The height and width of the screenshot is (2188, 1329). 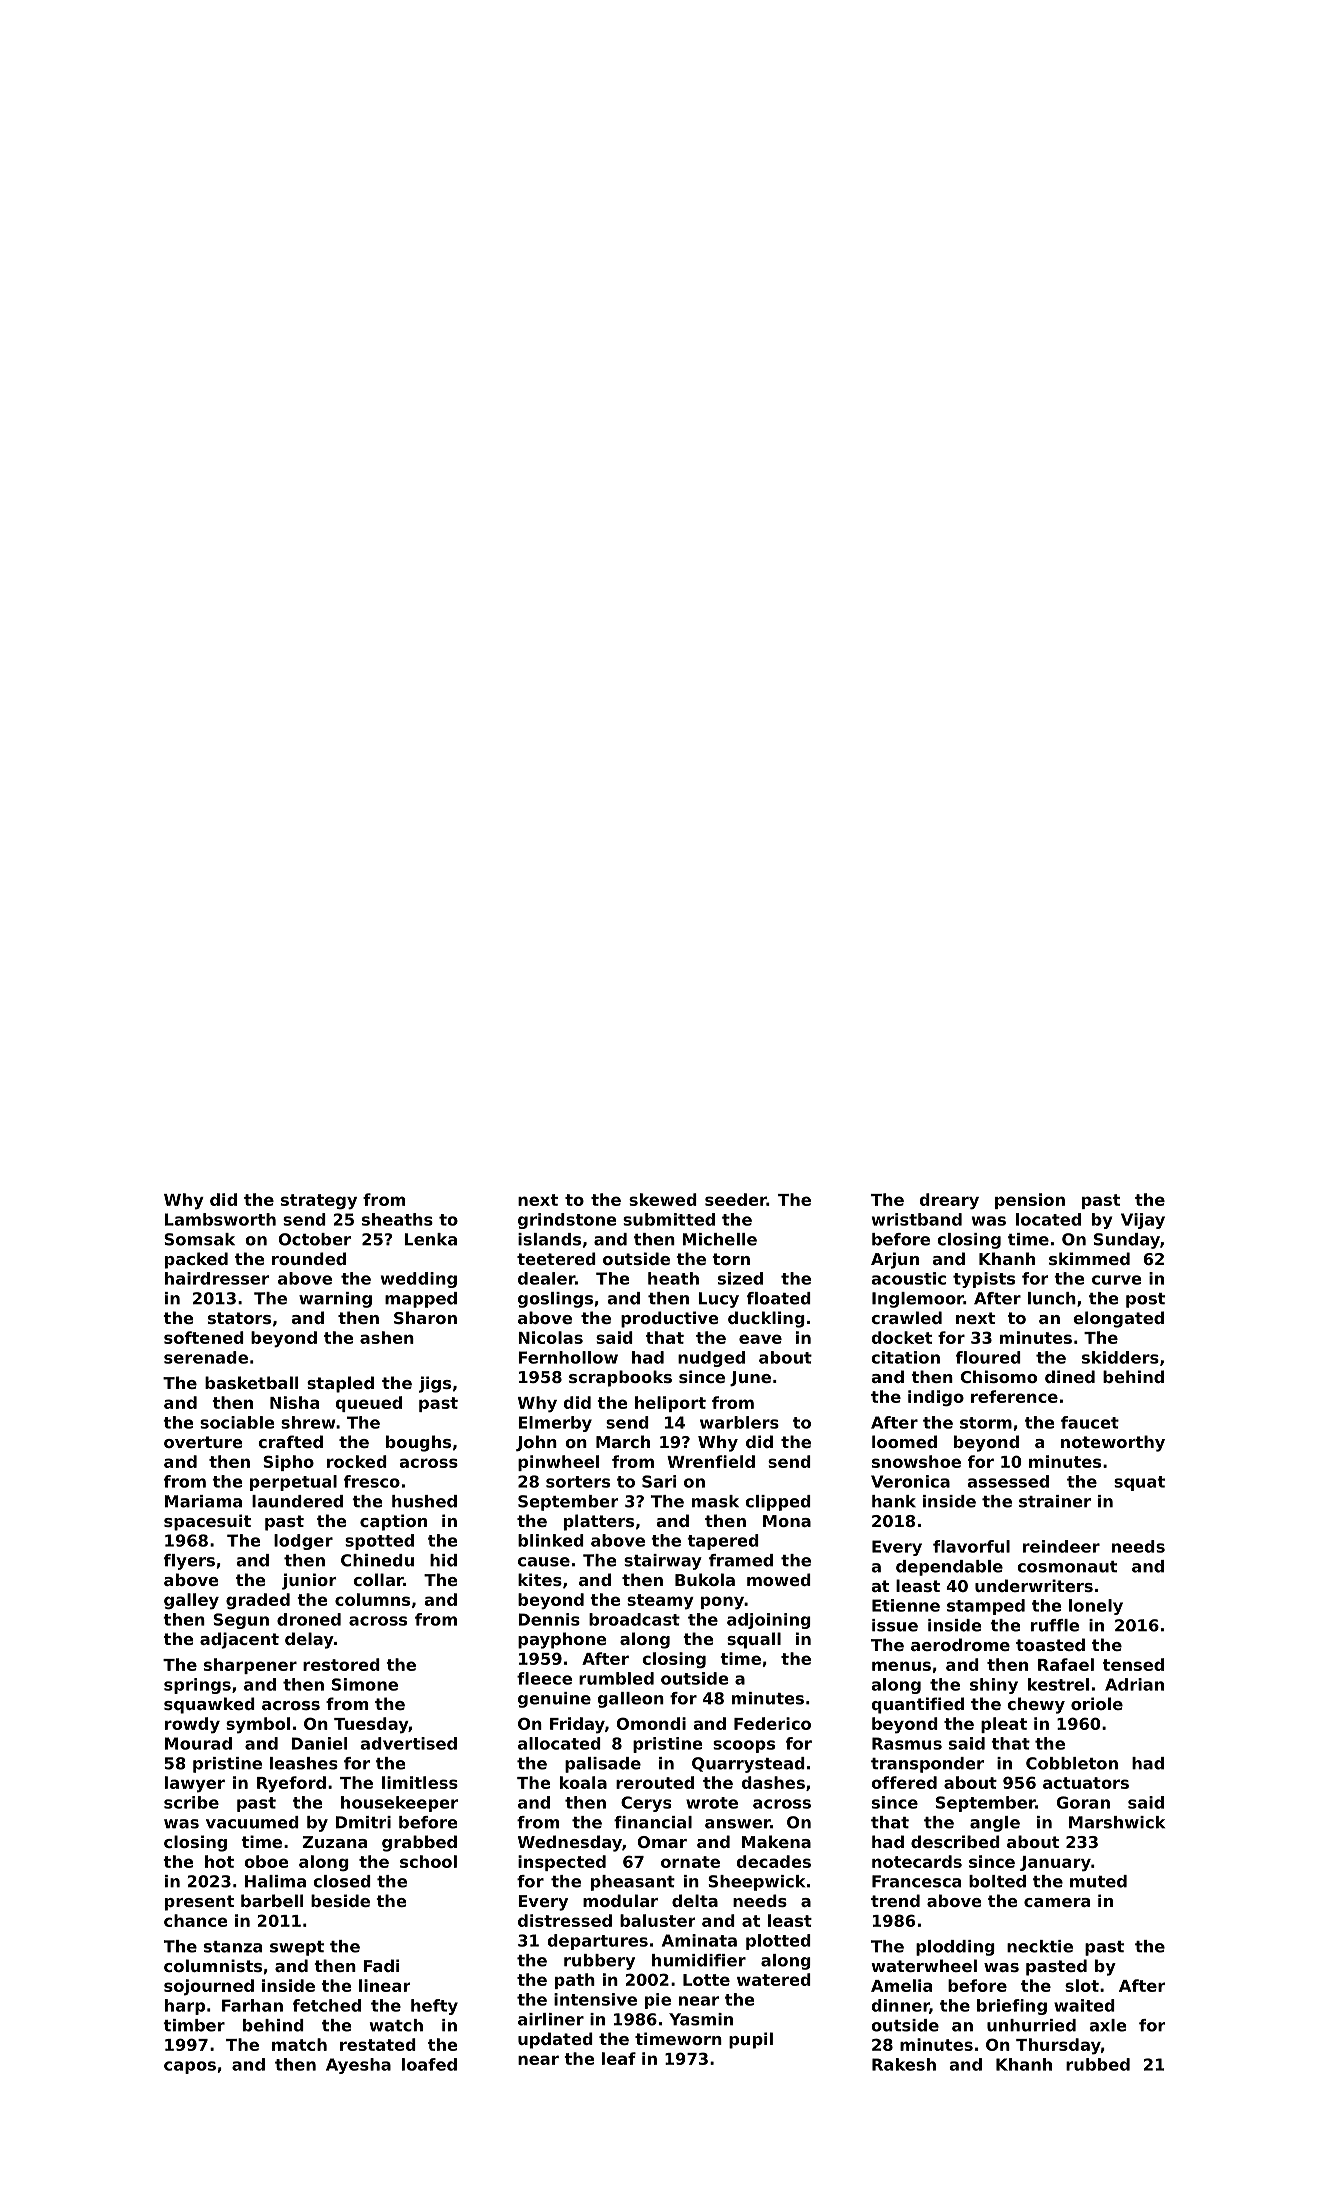 I want to click on watered, so click(x=774, y=1979).
